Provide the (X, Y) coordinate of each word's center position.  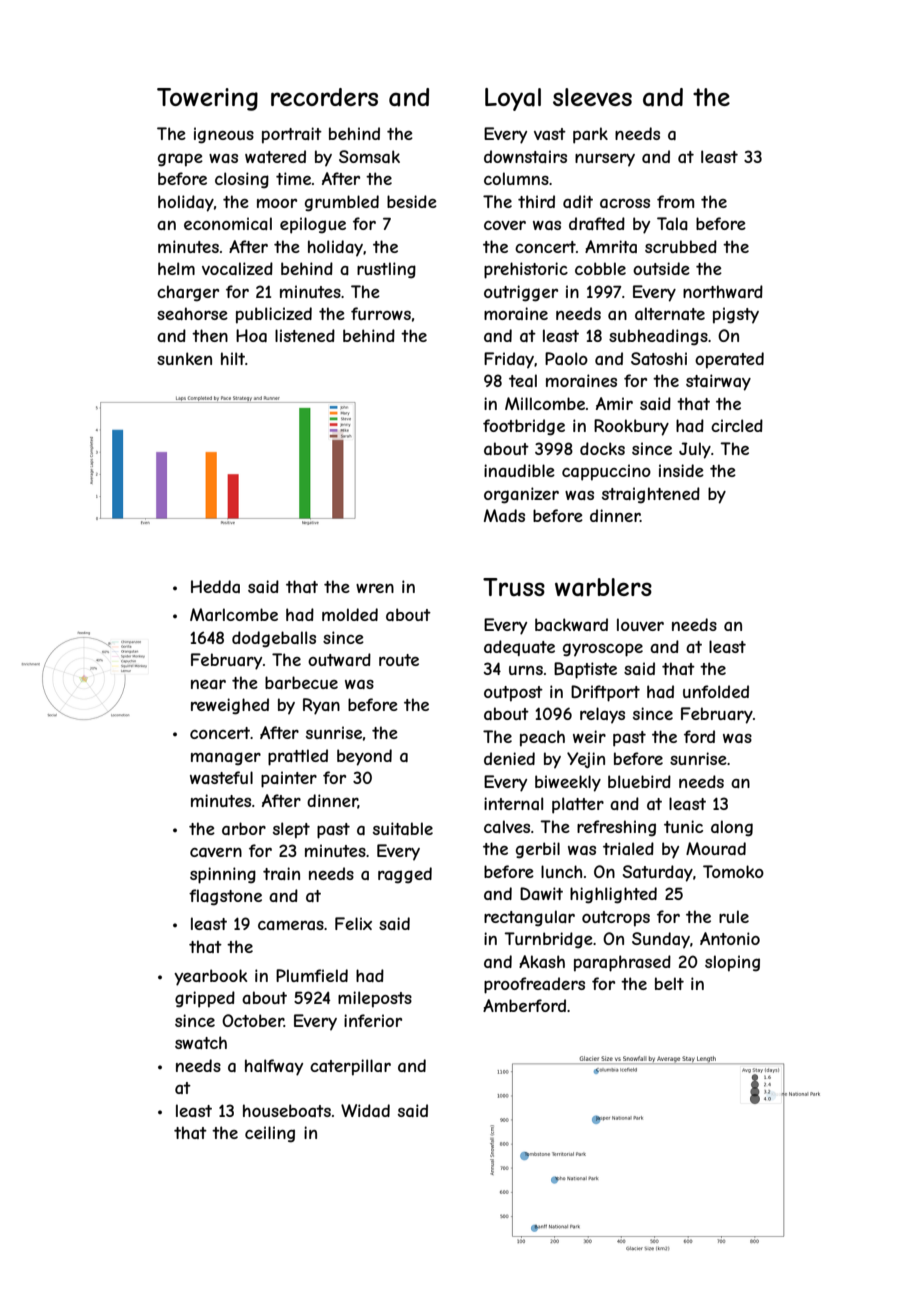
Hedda (215, 586)
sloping (732, 963)
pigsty (736, 315)
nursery (605, 160)
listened (305, 335)
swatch (201, 1042)
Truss (514, 587)
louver (640, 624)
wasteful (221, 777)
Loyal (513, 99)
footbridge (524, 427)
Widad (365, 1110)
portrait (292, 135)
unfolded (716, 691)
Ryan (321, 706)
